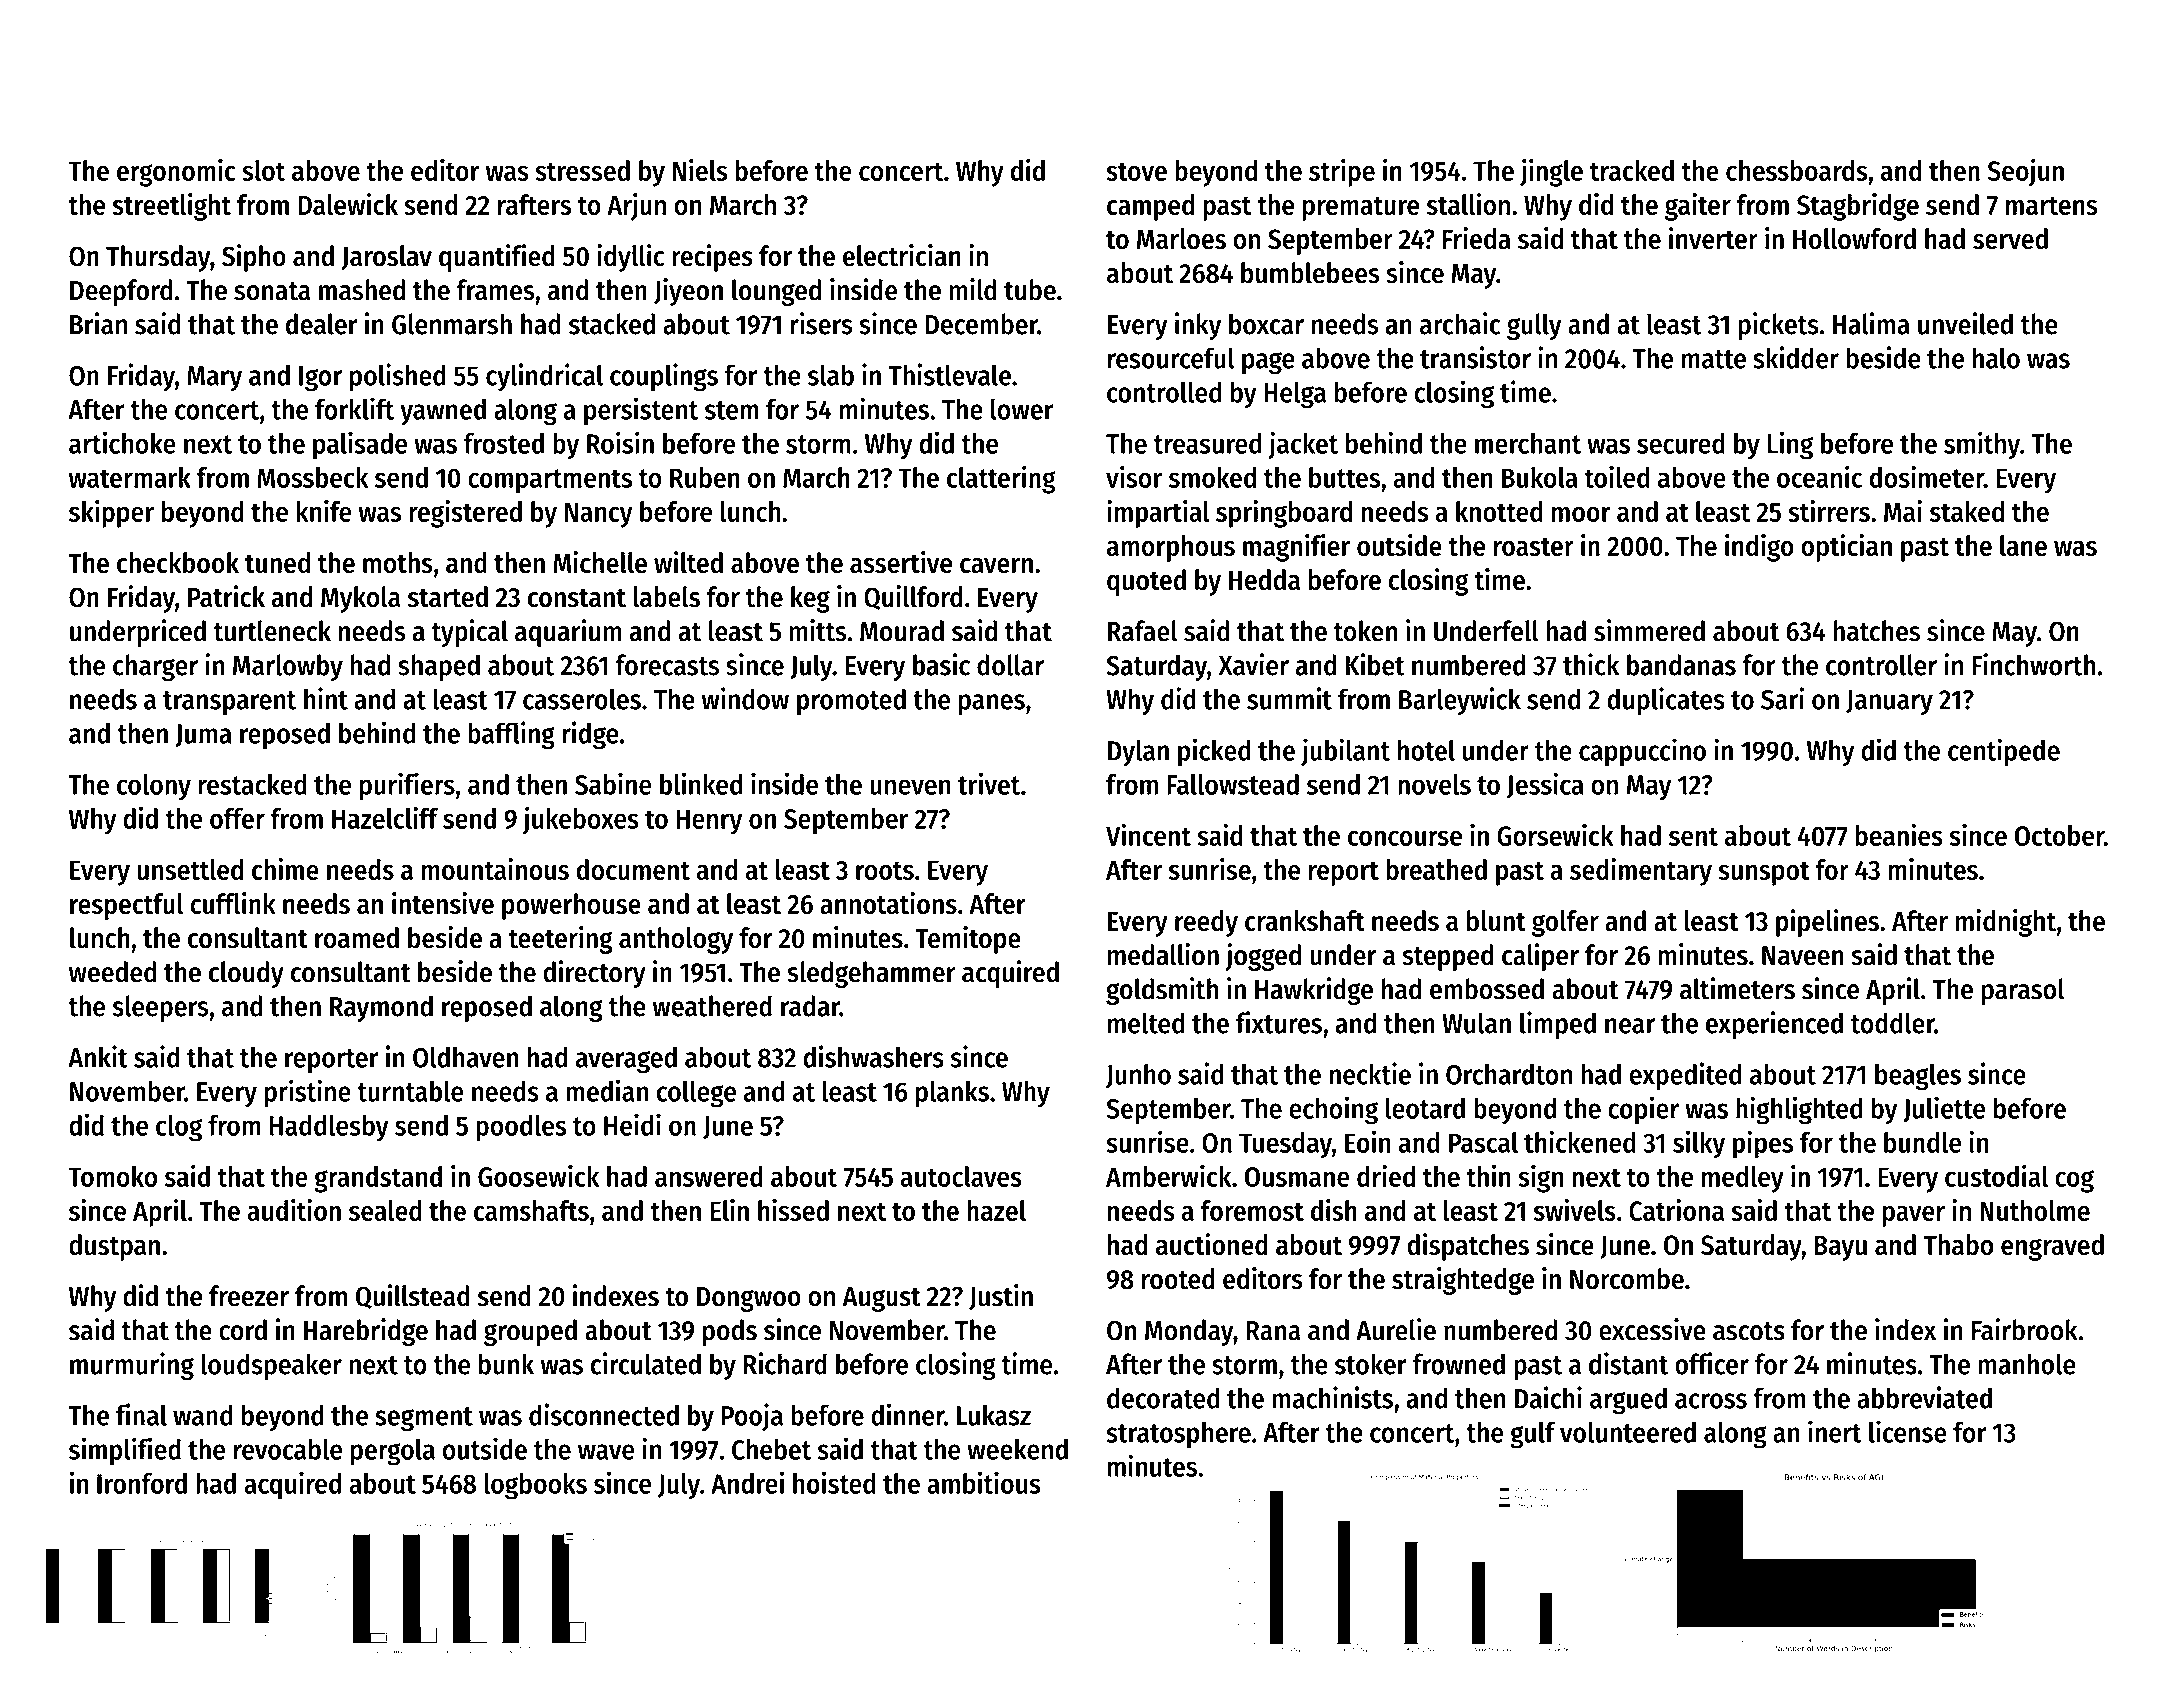  What do you see at coordinates (1876, 631) in the document?
I see `hatches` at bounding box center [1876, 631].
